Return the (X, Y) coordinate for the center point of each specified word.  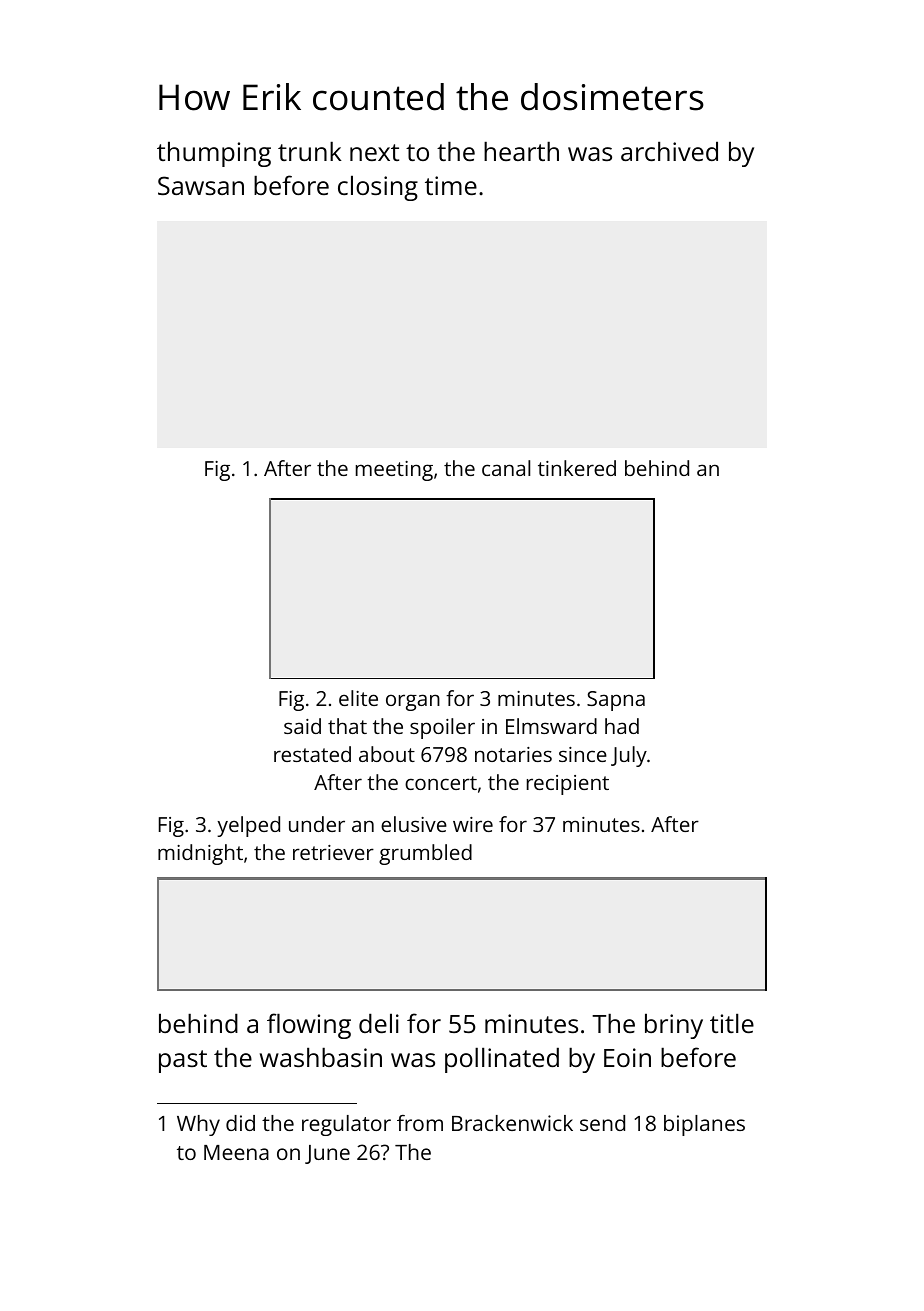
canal (506, 468)
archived (669, 151)
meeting (394, 471)
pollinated (502, 1060)
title (732, 1023)
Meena (236, 1152)
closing (378, 188)
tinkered (577, 468)
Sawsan (201, 185)
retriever (333, 852)
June (327, 1154)
